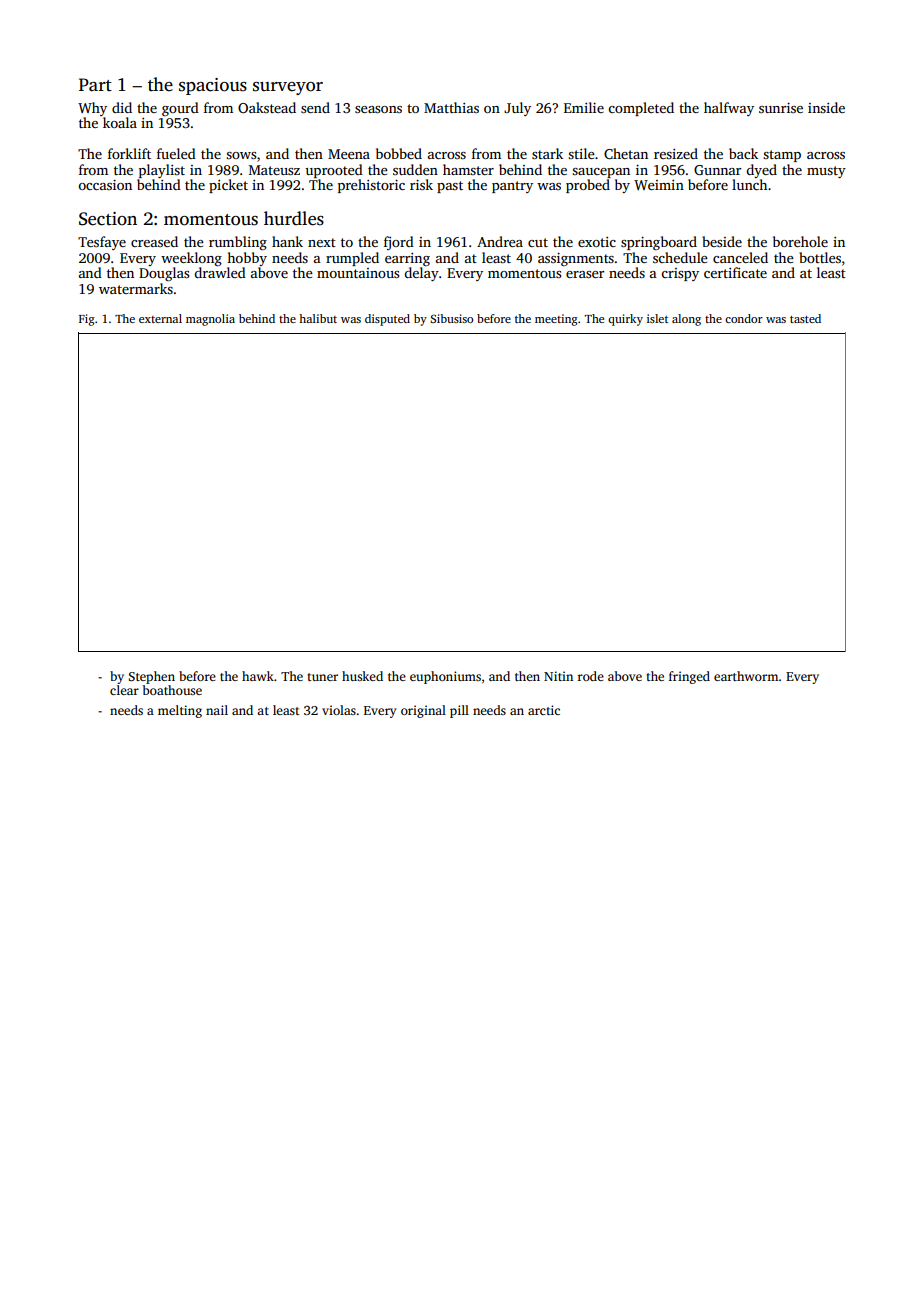 The height and width of the screenshot is (1308, 924). Describe the element at coordinates (556, 320) in the screenshot. I see `meeting` at that location.
